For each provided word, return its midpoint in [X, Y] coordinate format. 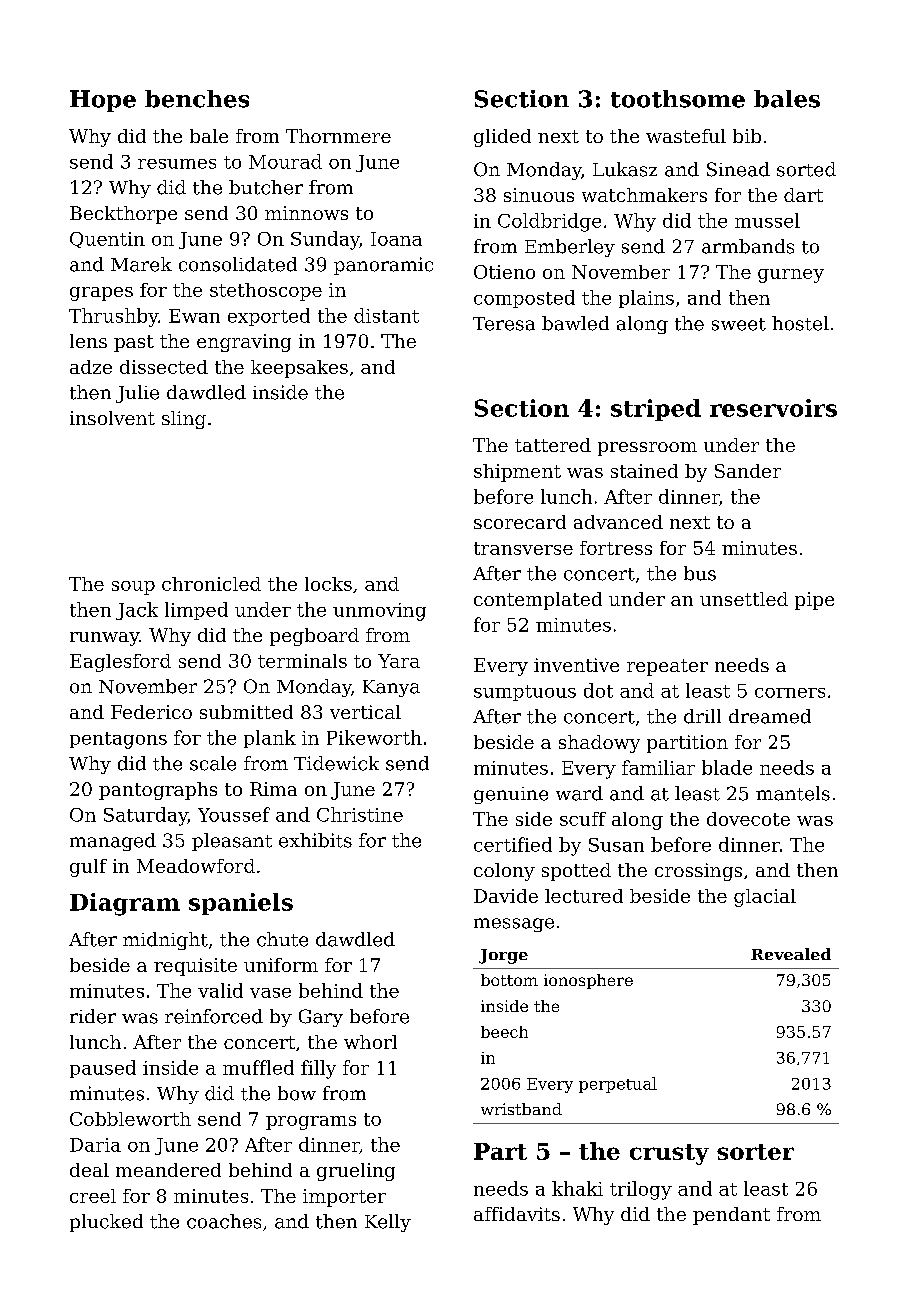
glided [502, 138]
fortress [616, 548]
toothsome [678, 99]
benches [197, 99]
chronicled [211, 584]
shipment [517, 473]
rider [93, 1016]
